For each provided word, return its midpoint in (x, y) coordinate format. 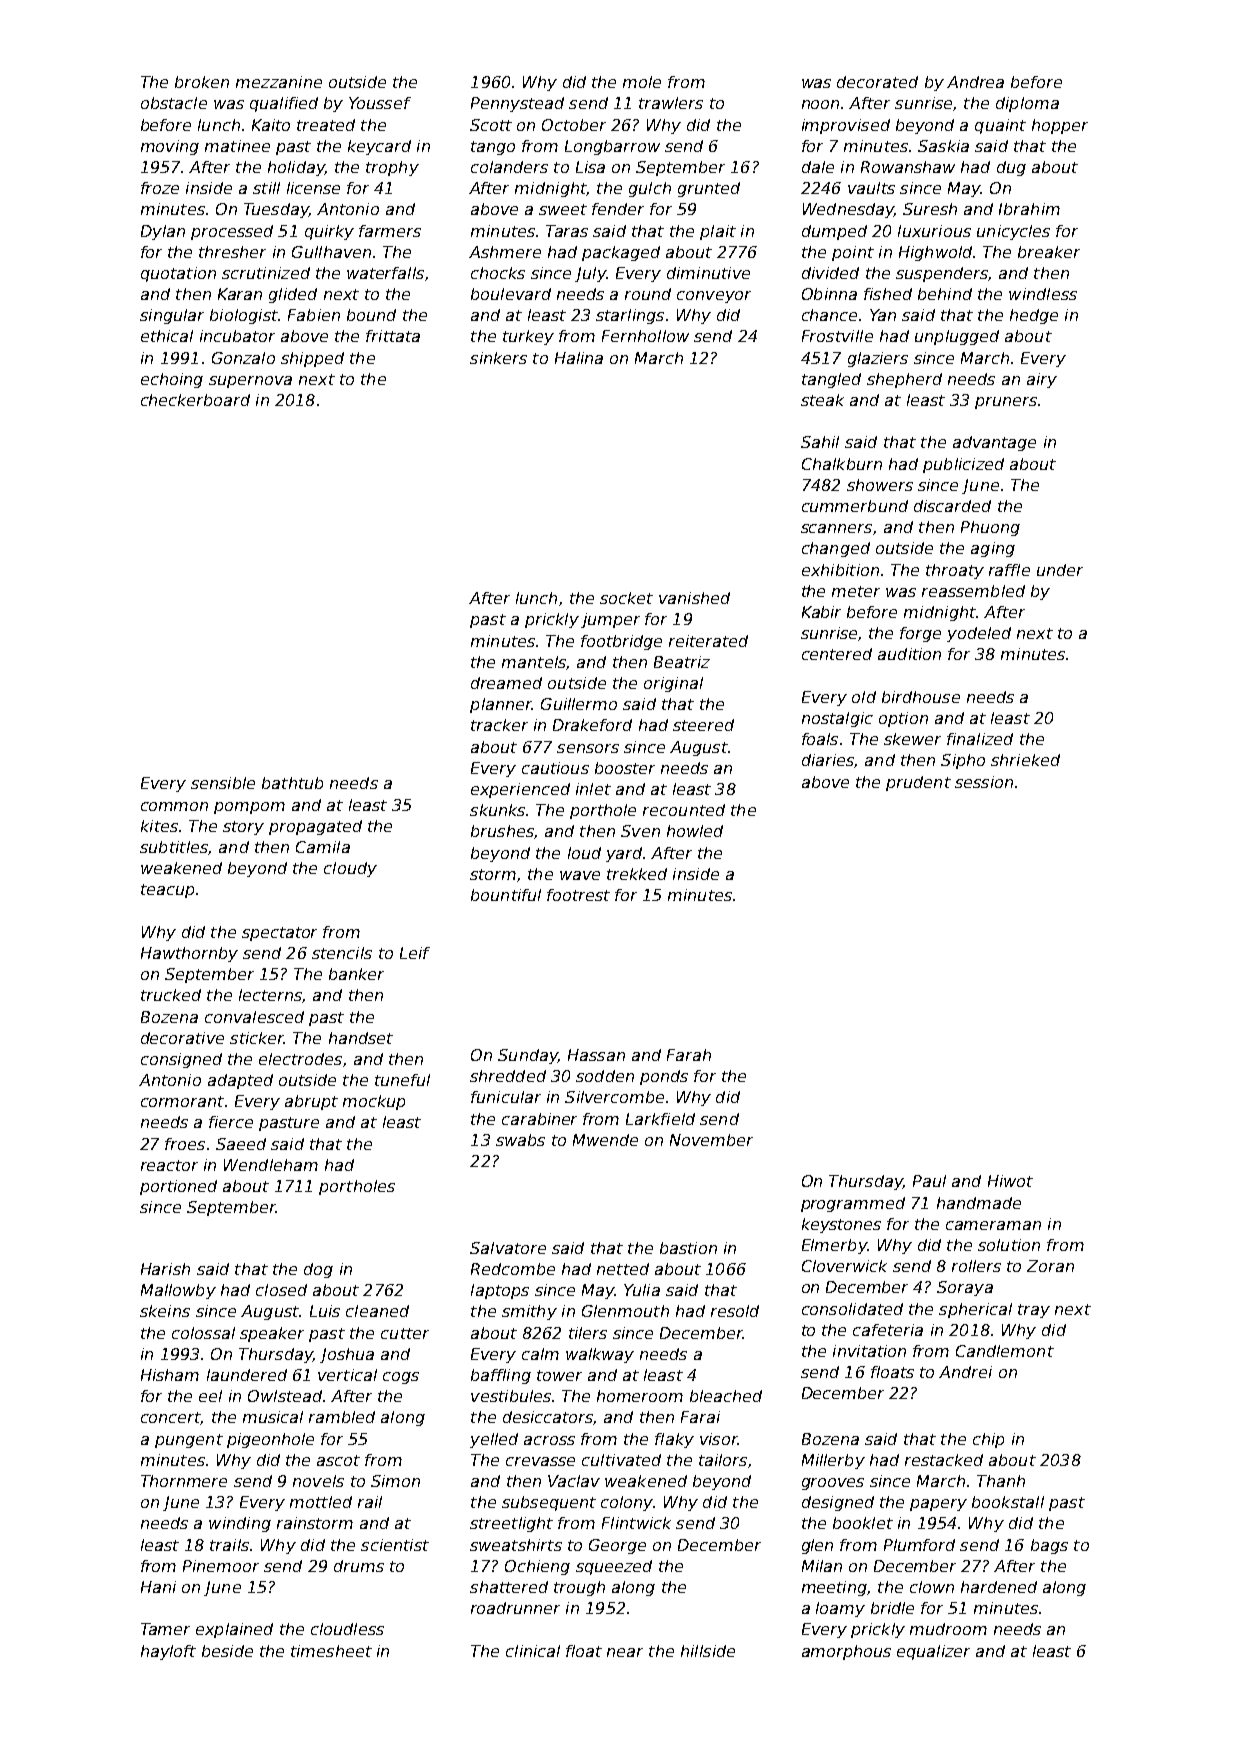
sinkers (498, 358)
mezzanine (279, 82)
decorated (877, 82)
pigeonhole (270, 1440)
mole (642, 82)
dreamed (506, 683)
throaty (955, 571)
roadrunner (515, 1608)
